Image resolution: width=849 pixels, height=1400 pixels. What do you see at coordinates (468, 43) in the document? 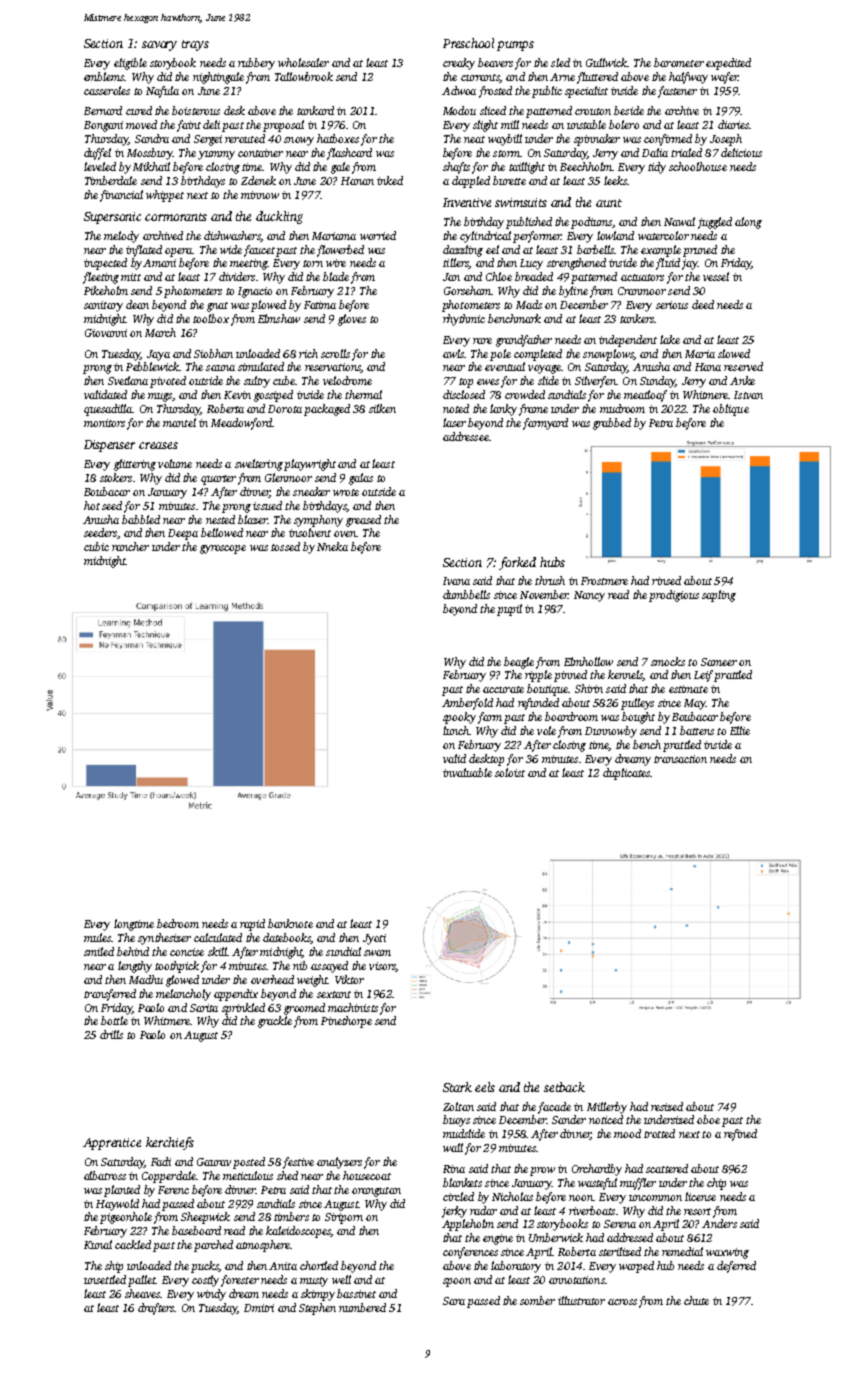
I see `Preschool` at bounding box center [468, 43].
